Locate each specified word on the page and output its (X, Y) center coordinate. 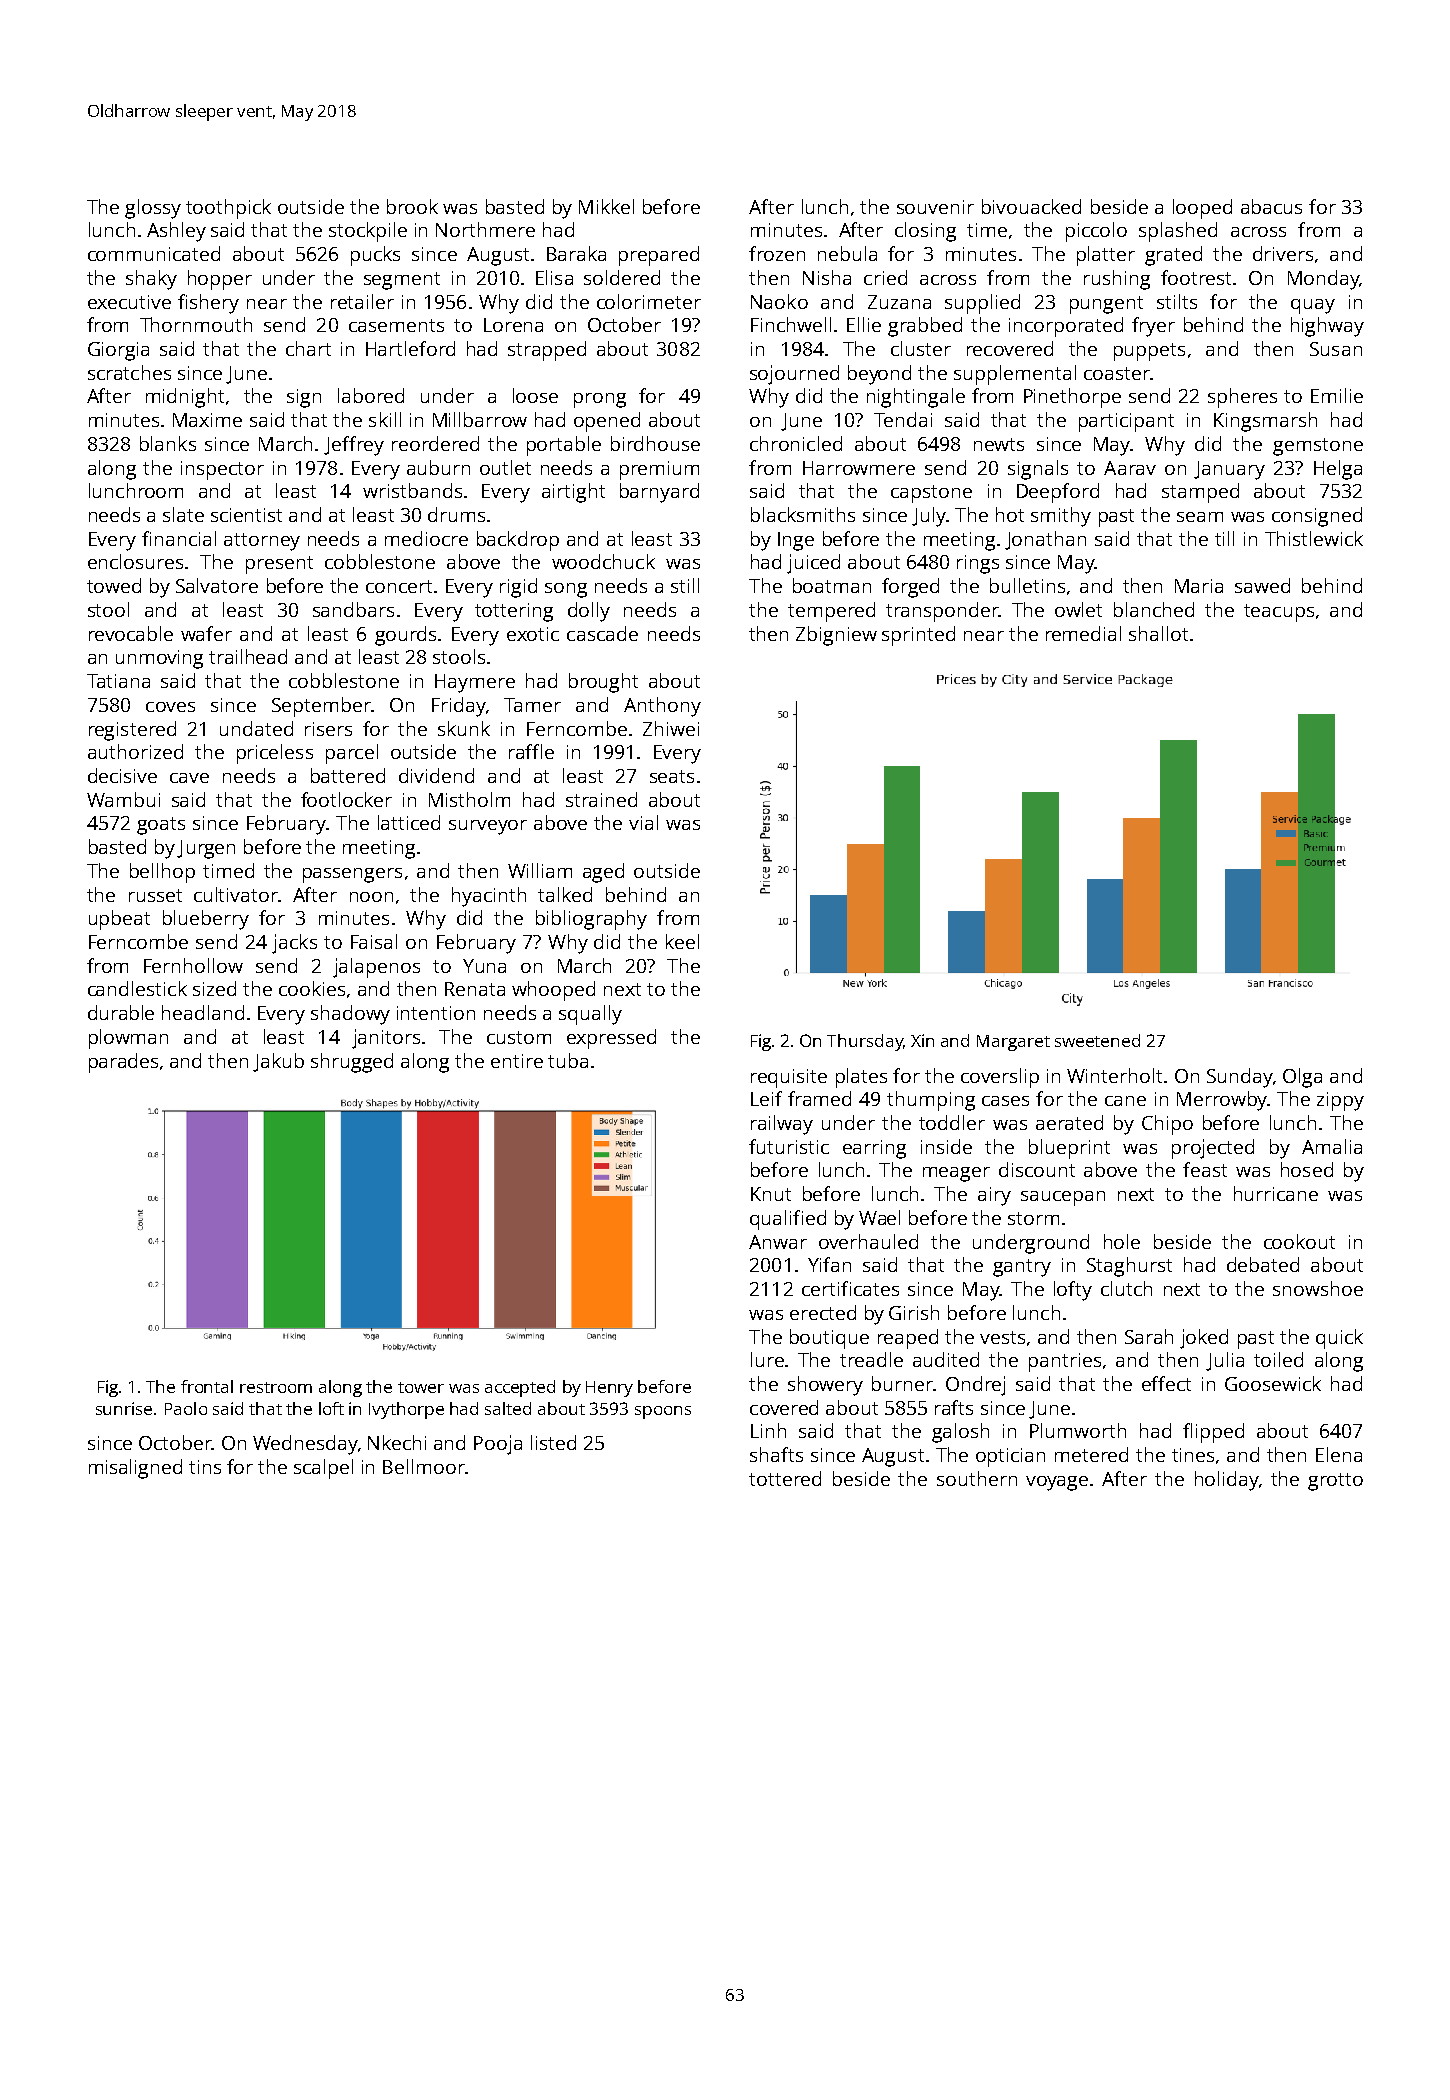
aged (603, 873)
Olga (1302, 1078)
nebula (847, 253)
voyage (1057, 1483)
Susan (1336, 349)
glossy (153, 209)
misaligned (135, 1469)
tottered (785, 1478)
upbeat (119, 920)
